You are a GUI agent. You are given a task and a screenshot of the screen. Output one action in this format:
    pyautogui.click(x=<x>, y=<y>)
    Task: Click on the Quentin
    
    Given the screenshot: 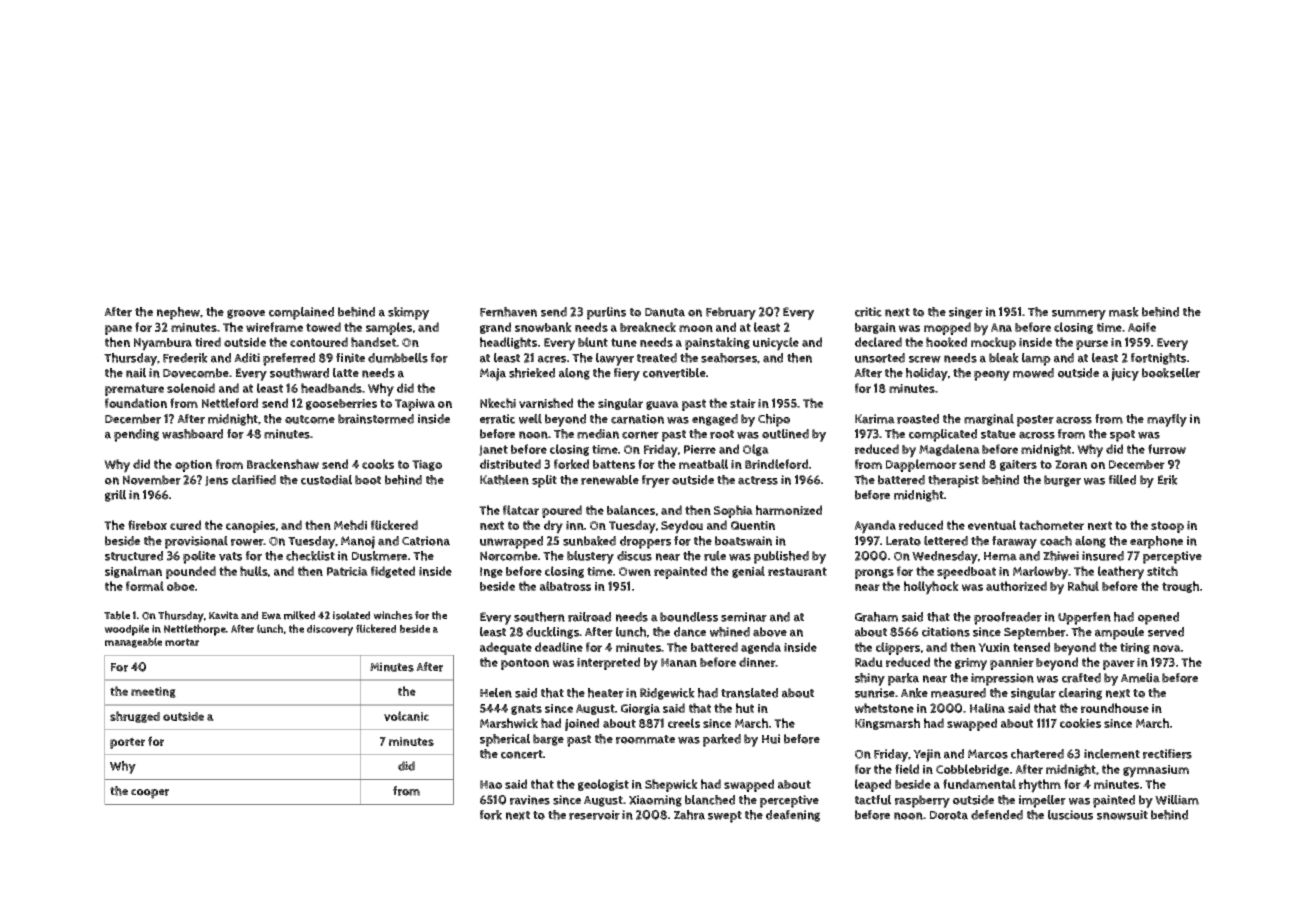 What is the action you would take?
    pyautogui.click(x=753, y=525)
